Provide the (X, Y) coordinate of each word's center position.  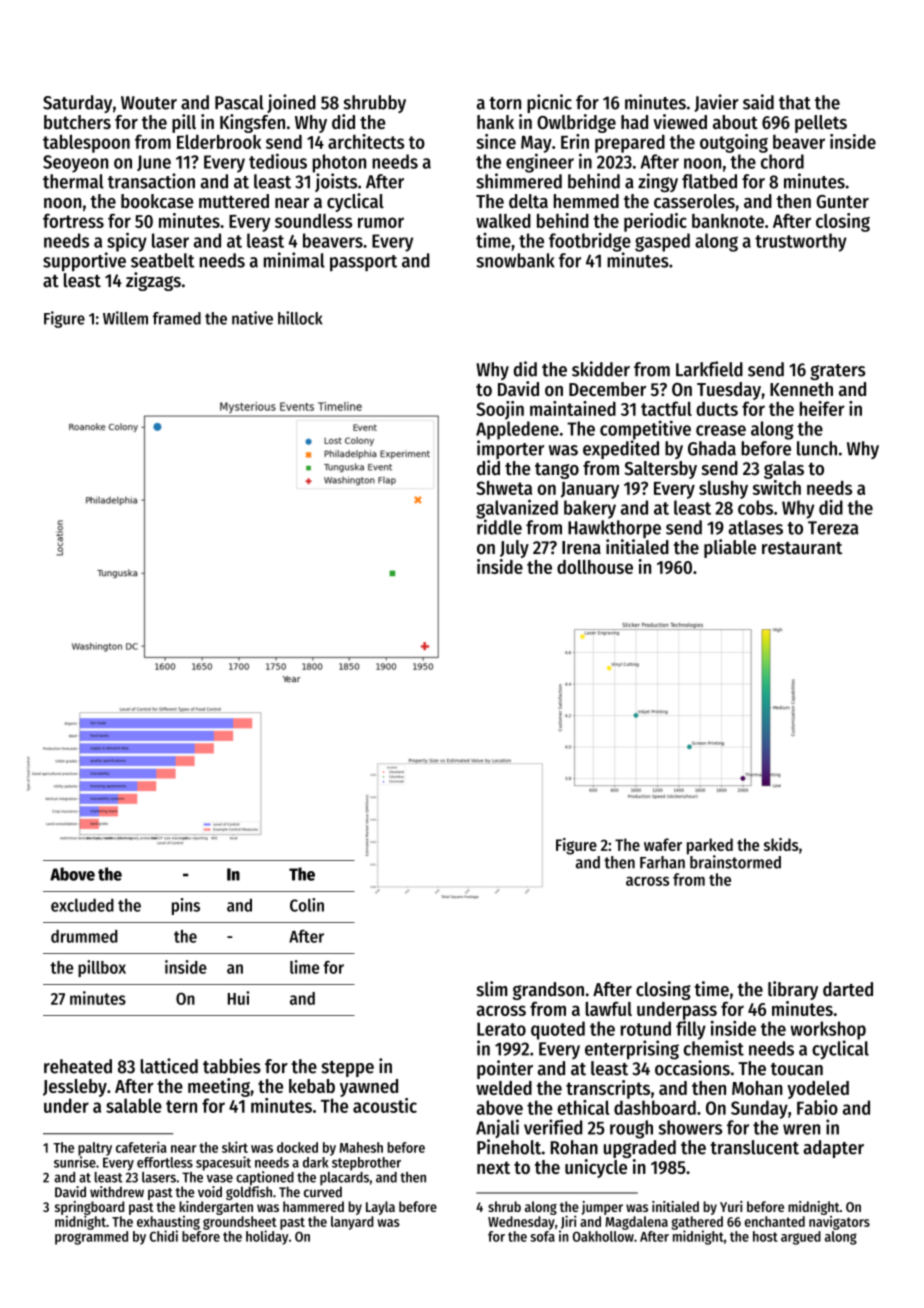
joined (291, 103)
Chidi (164, 1236)
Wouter (149, 103)
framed (176, 318)
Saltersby (660, 470)
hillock (300, 318)
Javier (716, 103)
